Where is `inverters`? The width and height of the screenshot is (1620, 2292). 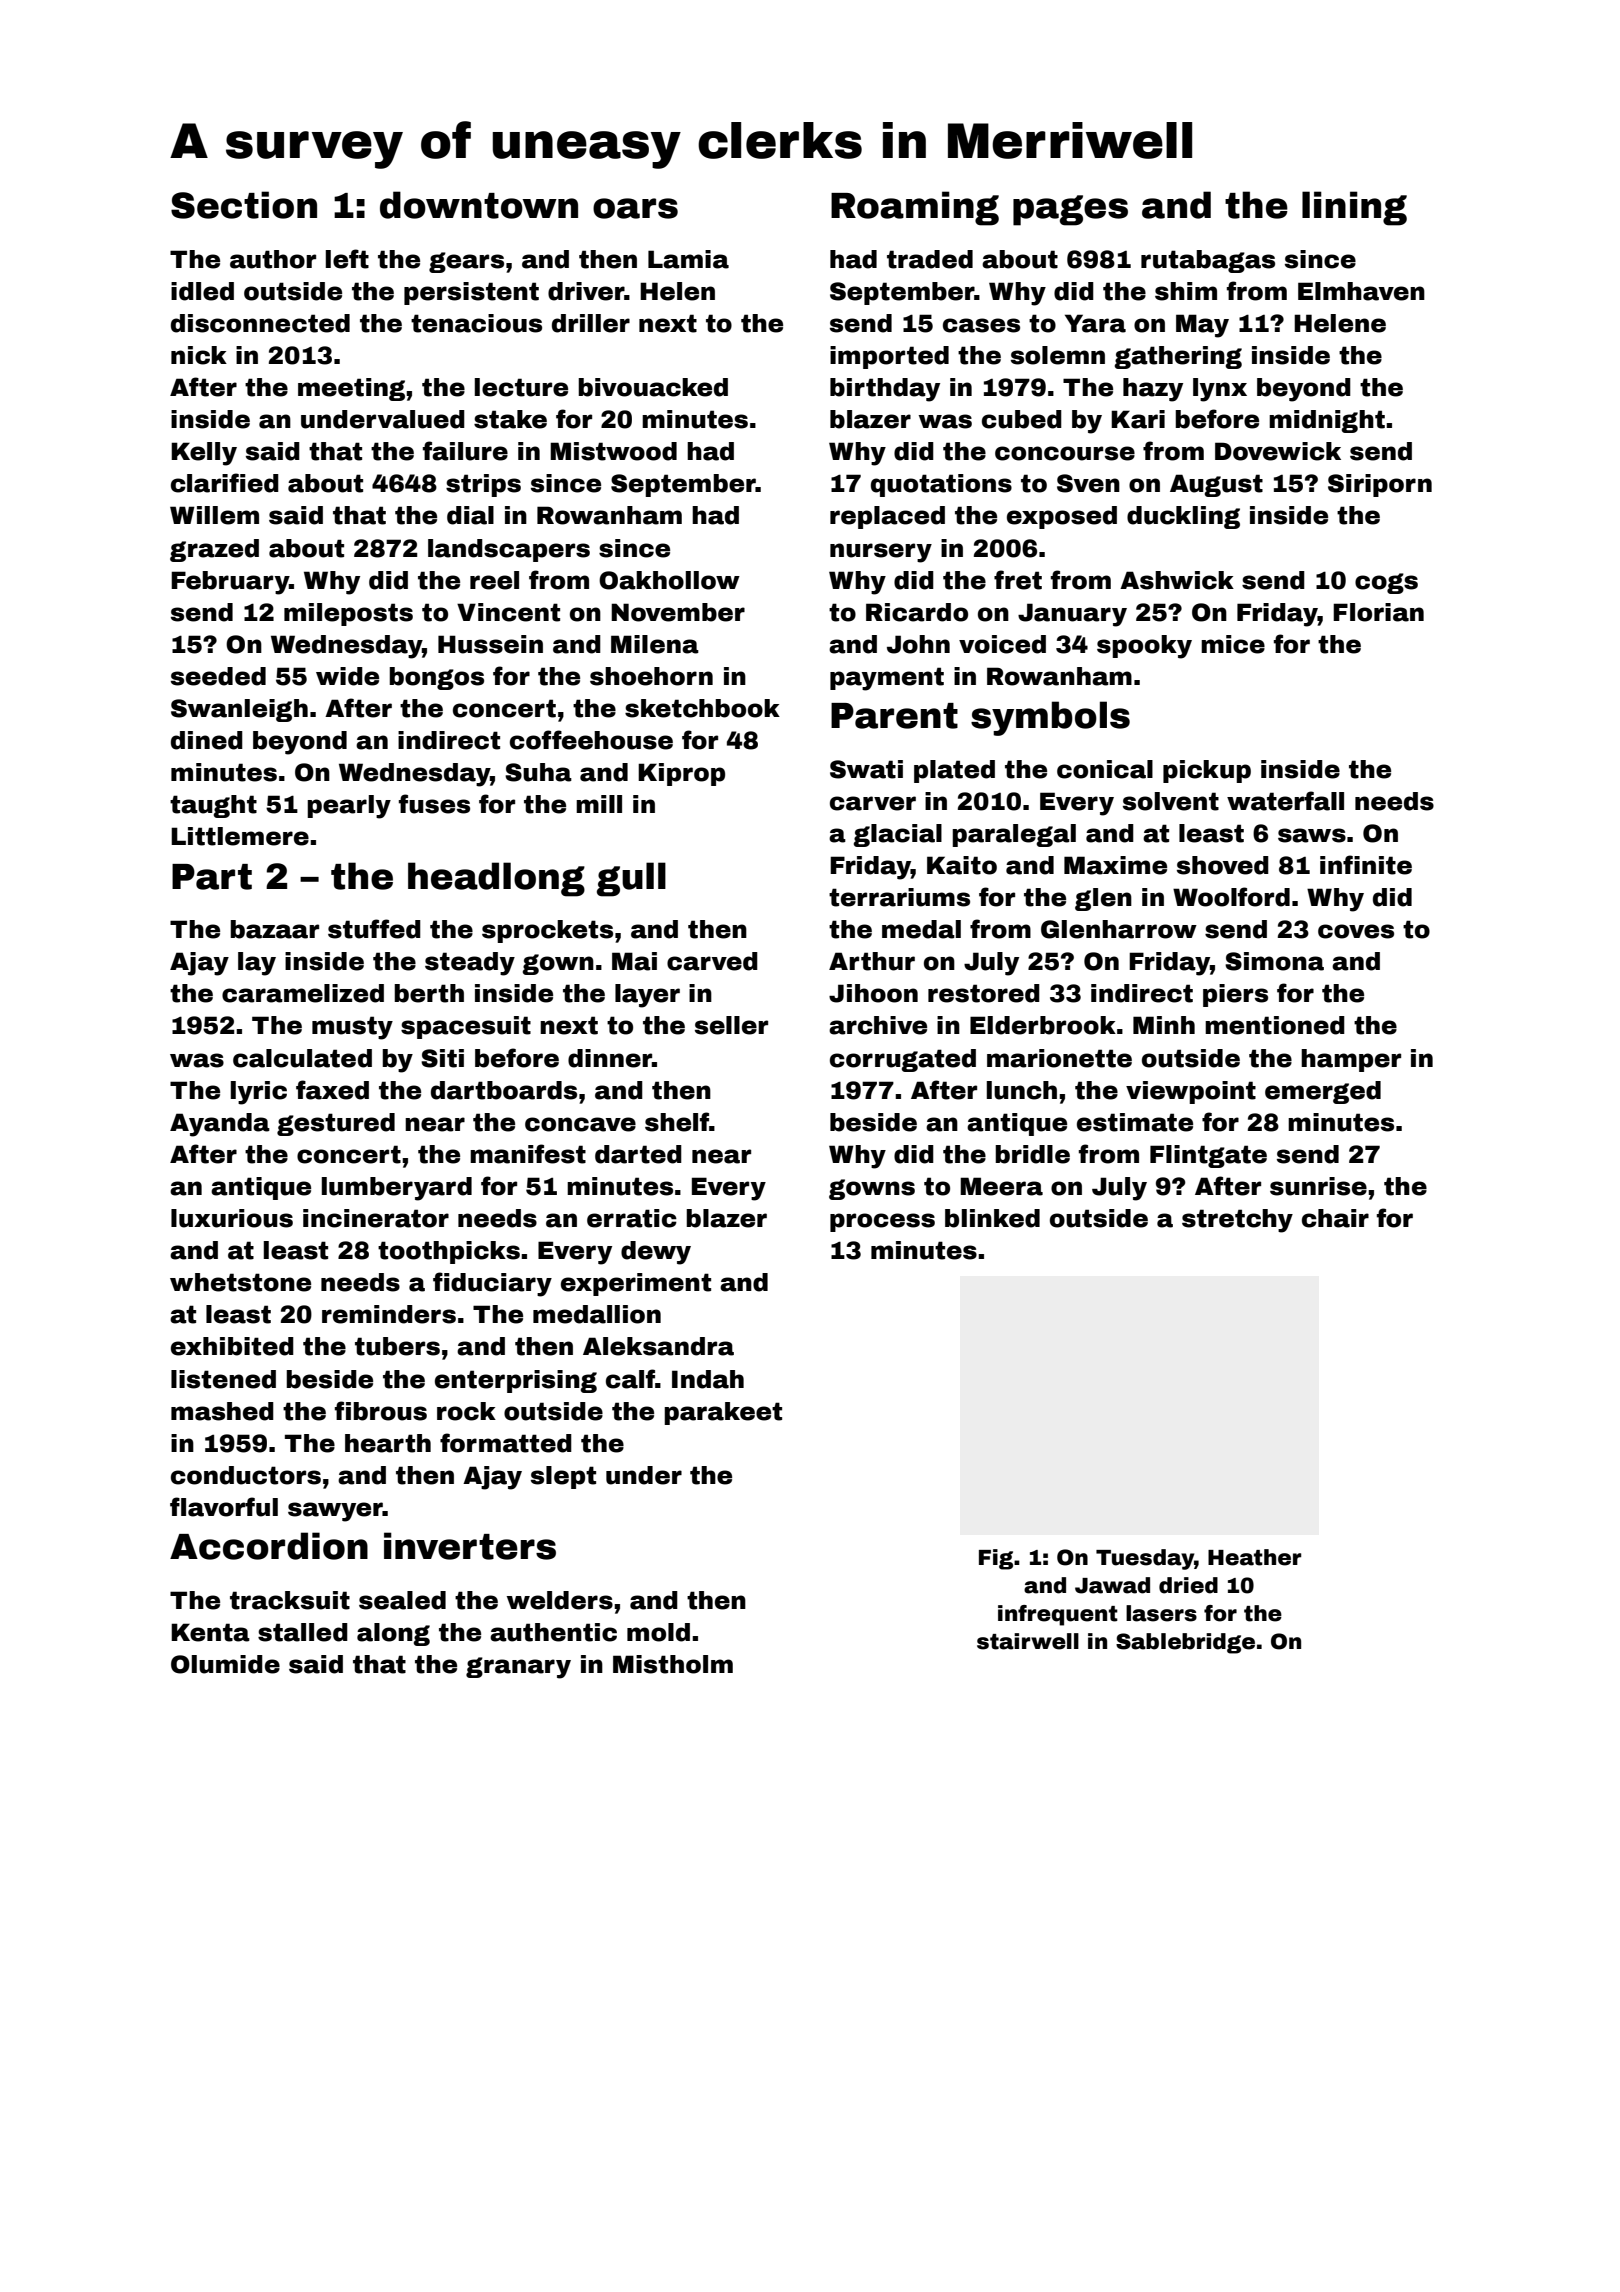 inverters is located at coordinates (470, 1546).
